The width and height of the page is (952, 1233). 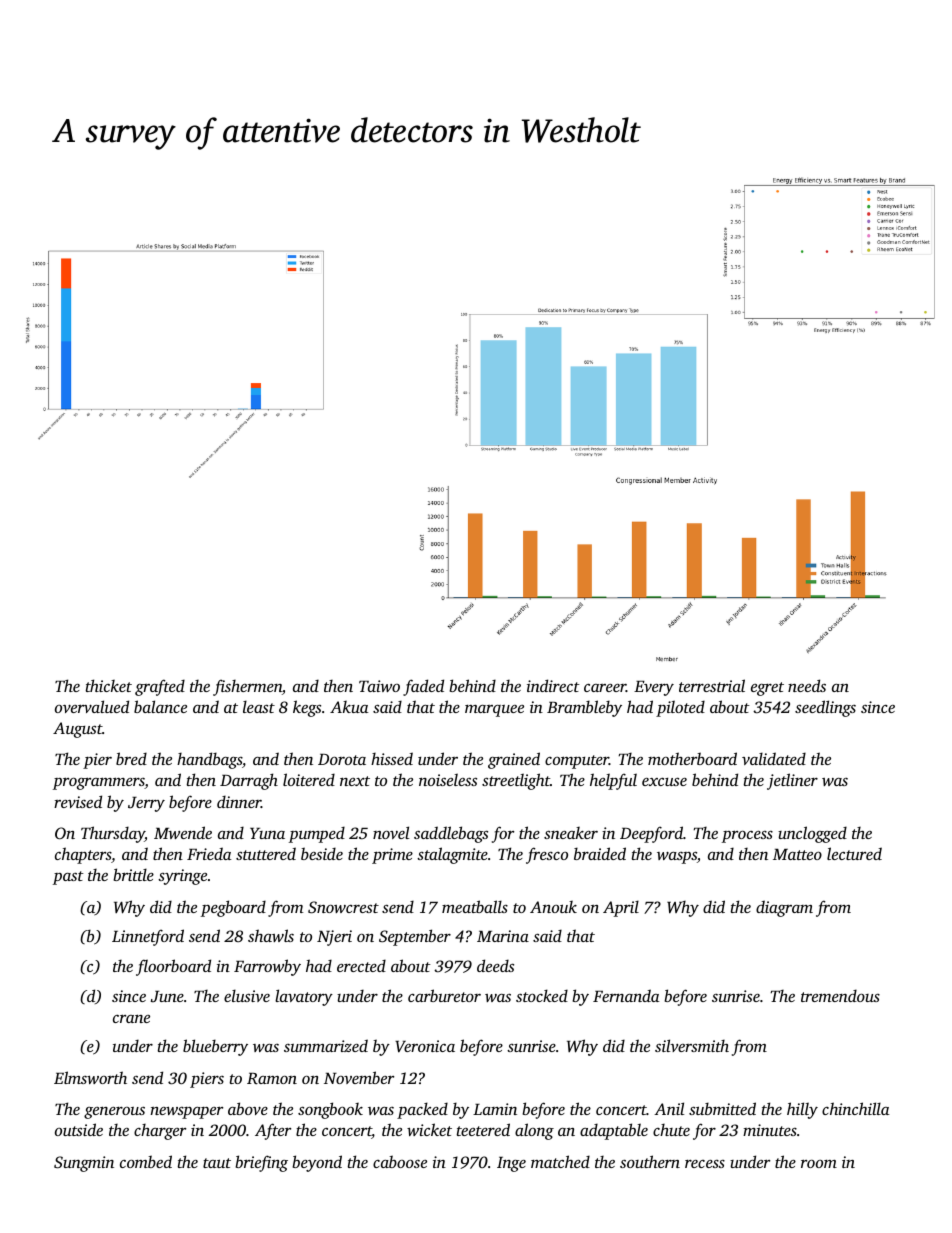 I want to click on balance, so click(x=160, y=706).
